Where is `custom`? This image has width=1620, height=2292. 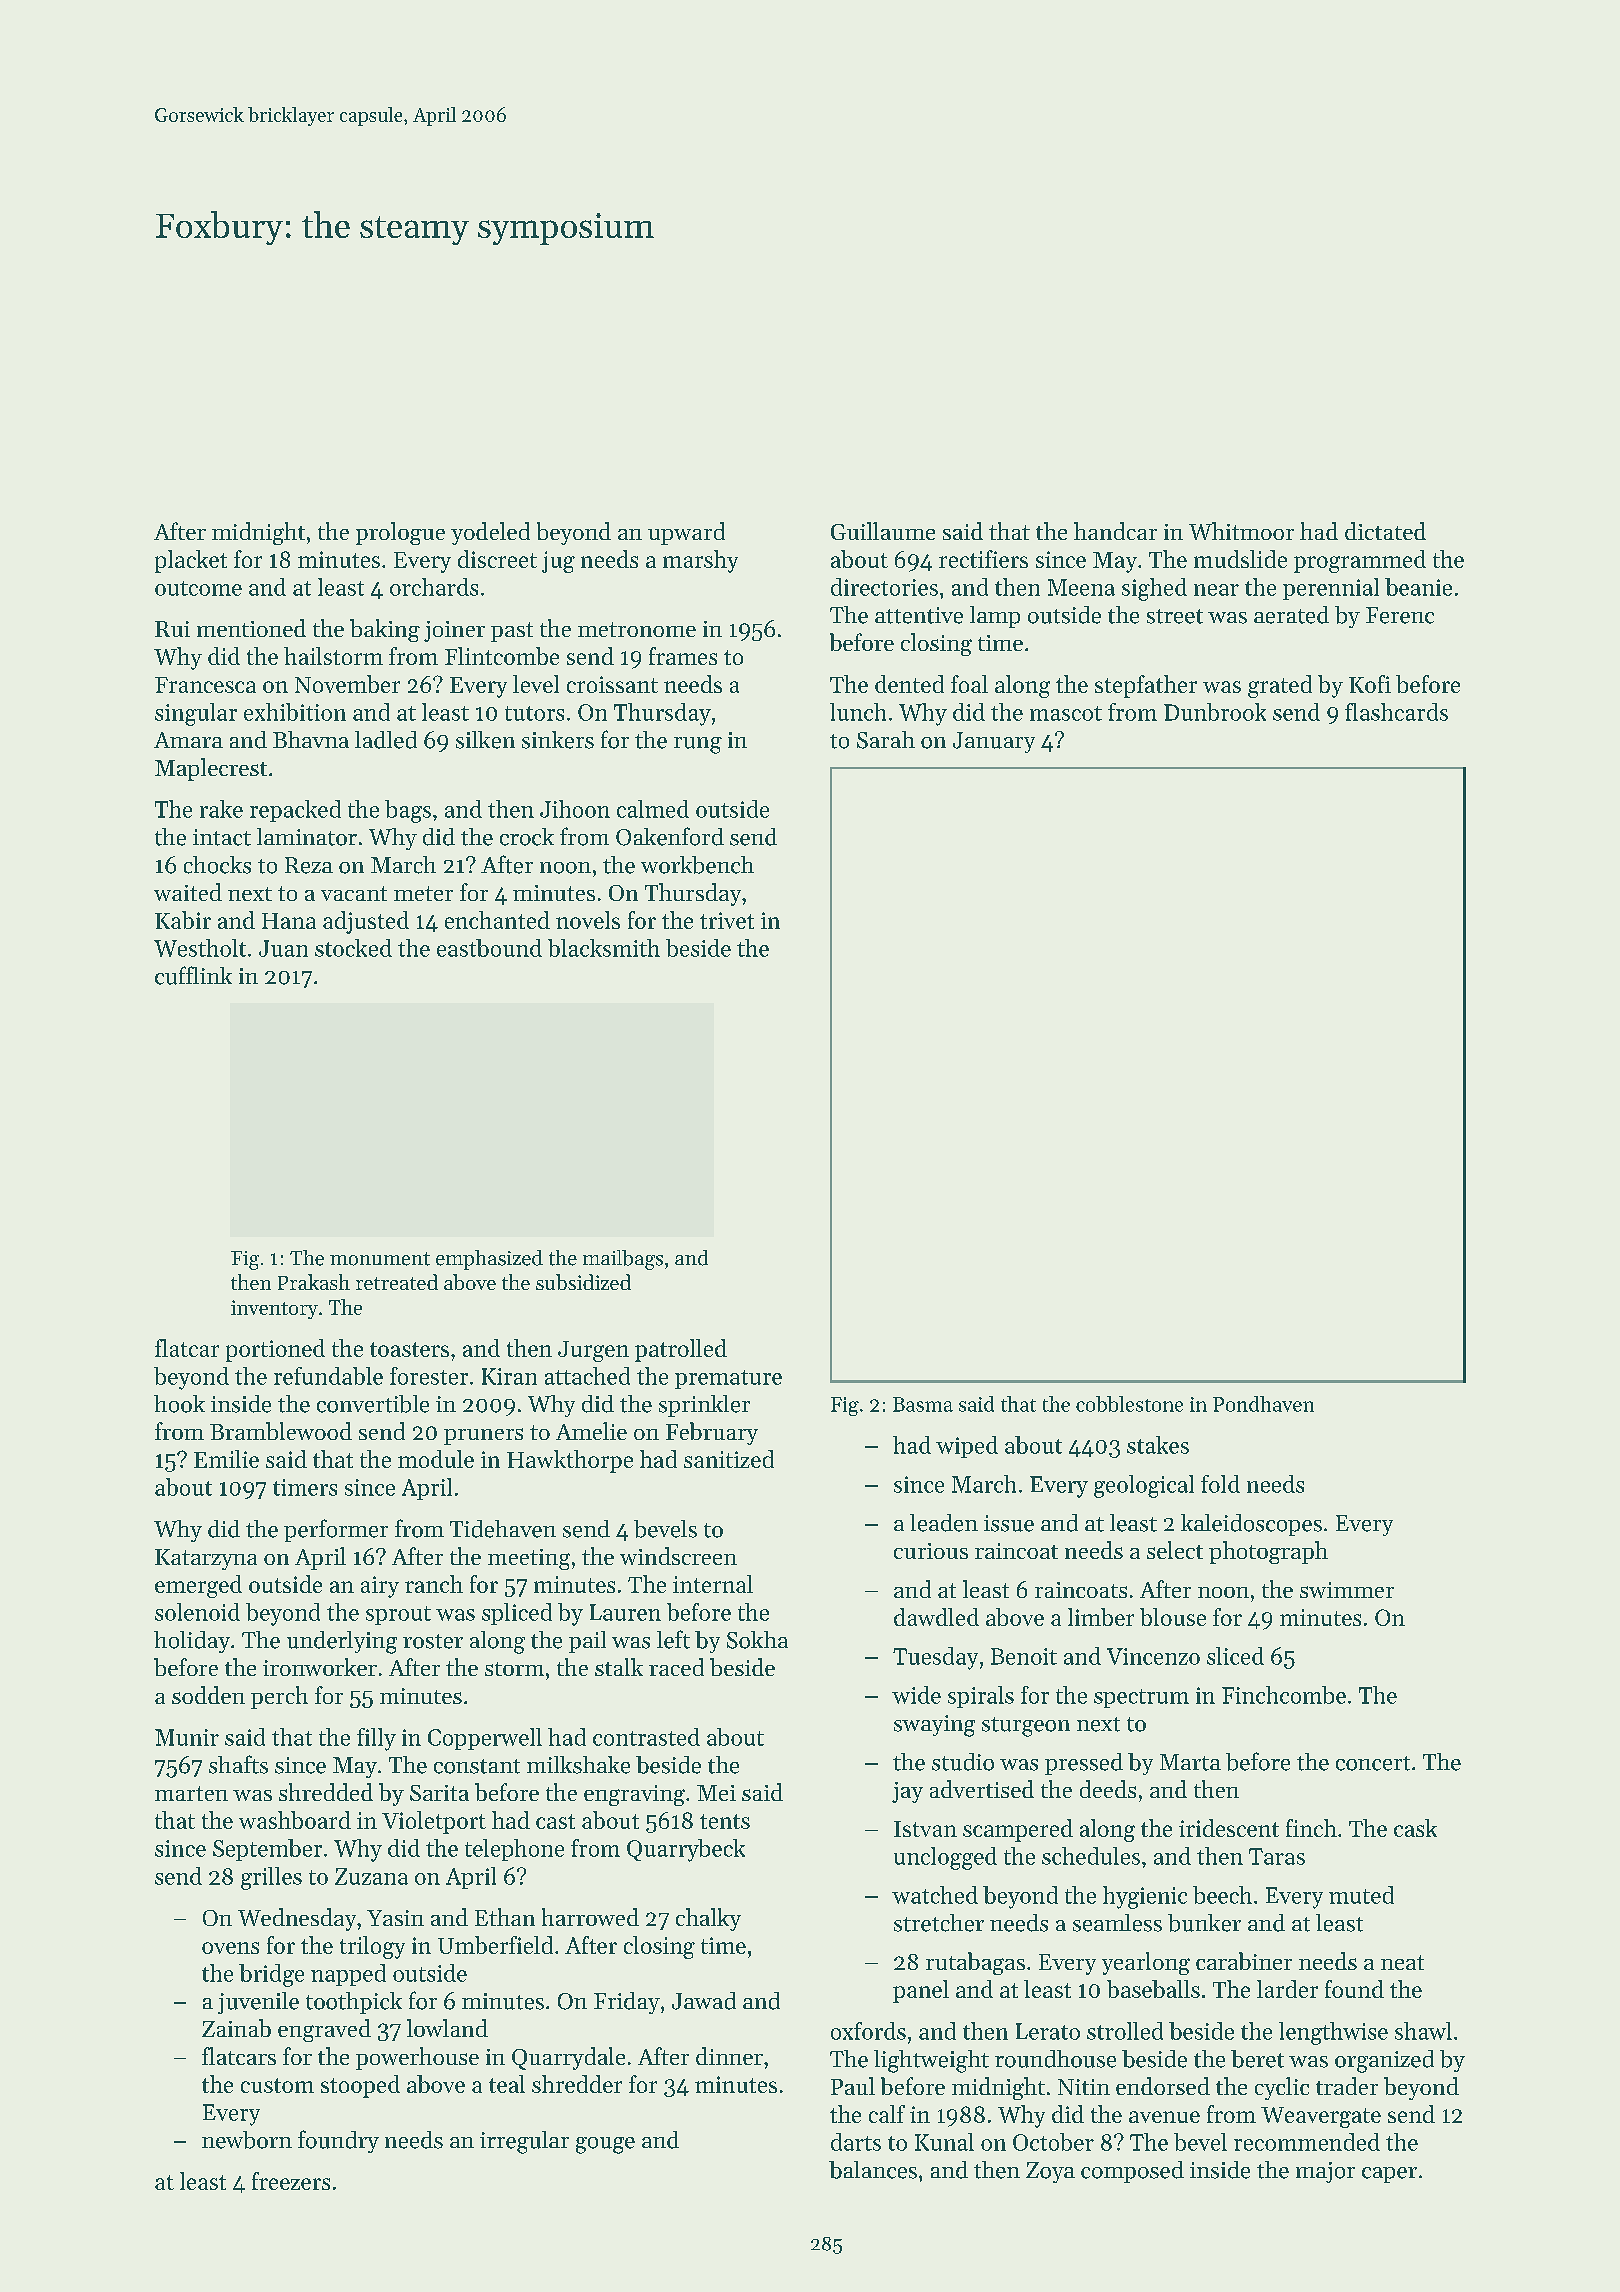
custom is located at coordinates (277, 2085).
